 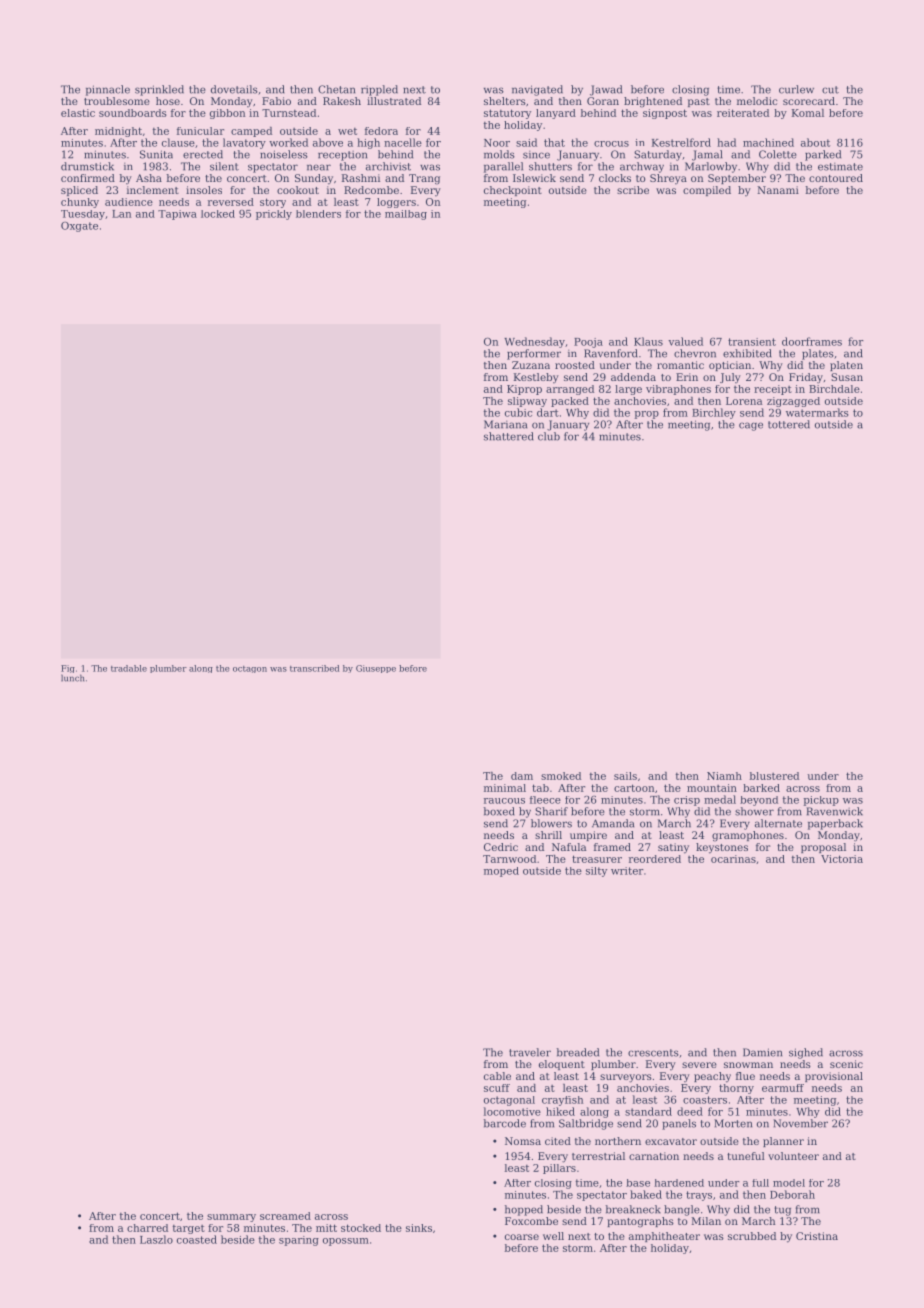 What do you see at coordinates (244, 143) in the screenshot?
I see `lavatory` at bounding box center [244, 143].
